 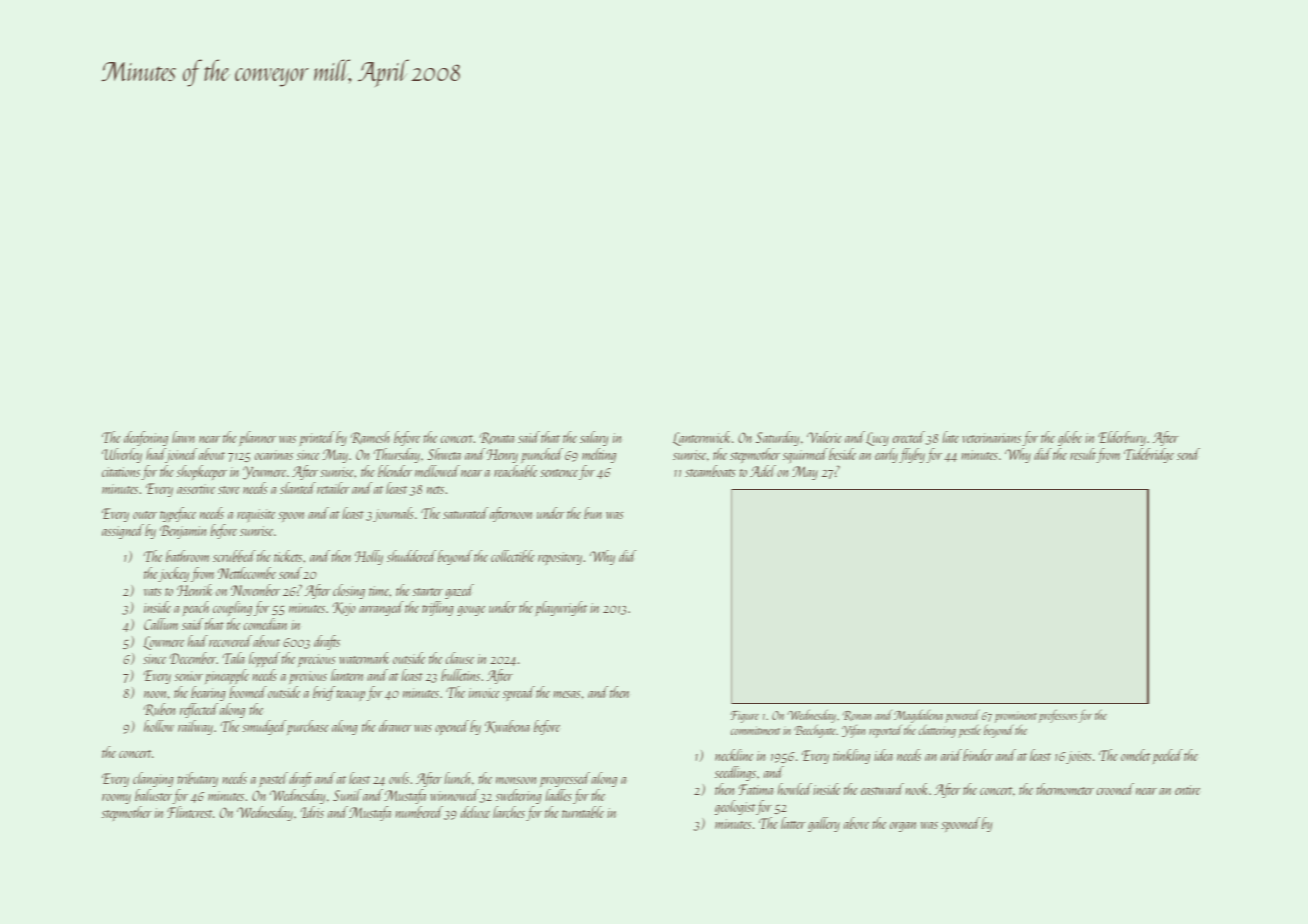 What do you see at coordinates (593, 513) in the screenshot?
I see `bun` at bounding box center [593, 513].
